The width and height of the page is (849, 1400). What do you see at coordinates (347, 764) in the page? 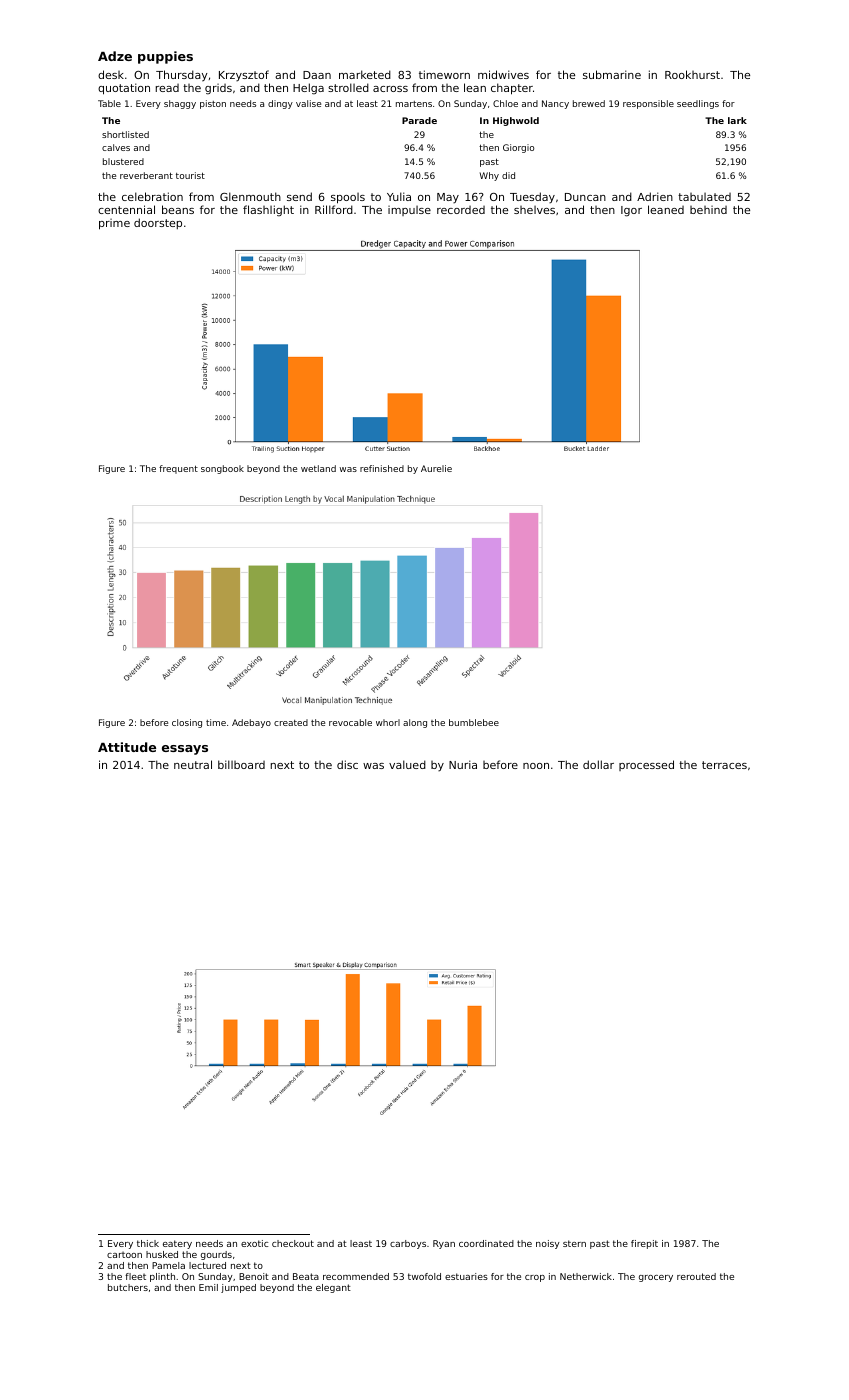
I see `disc` at bounding box center [347, 764].
